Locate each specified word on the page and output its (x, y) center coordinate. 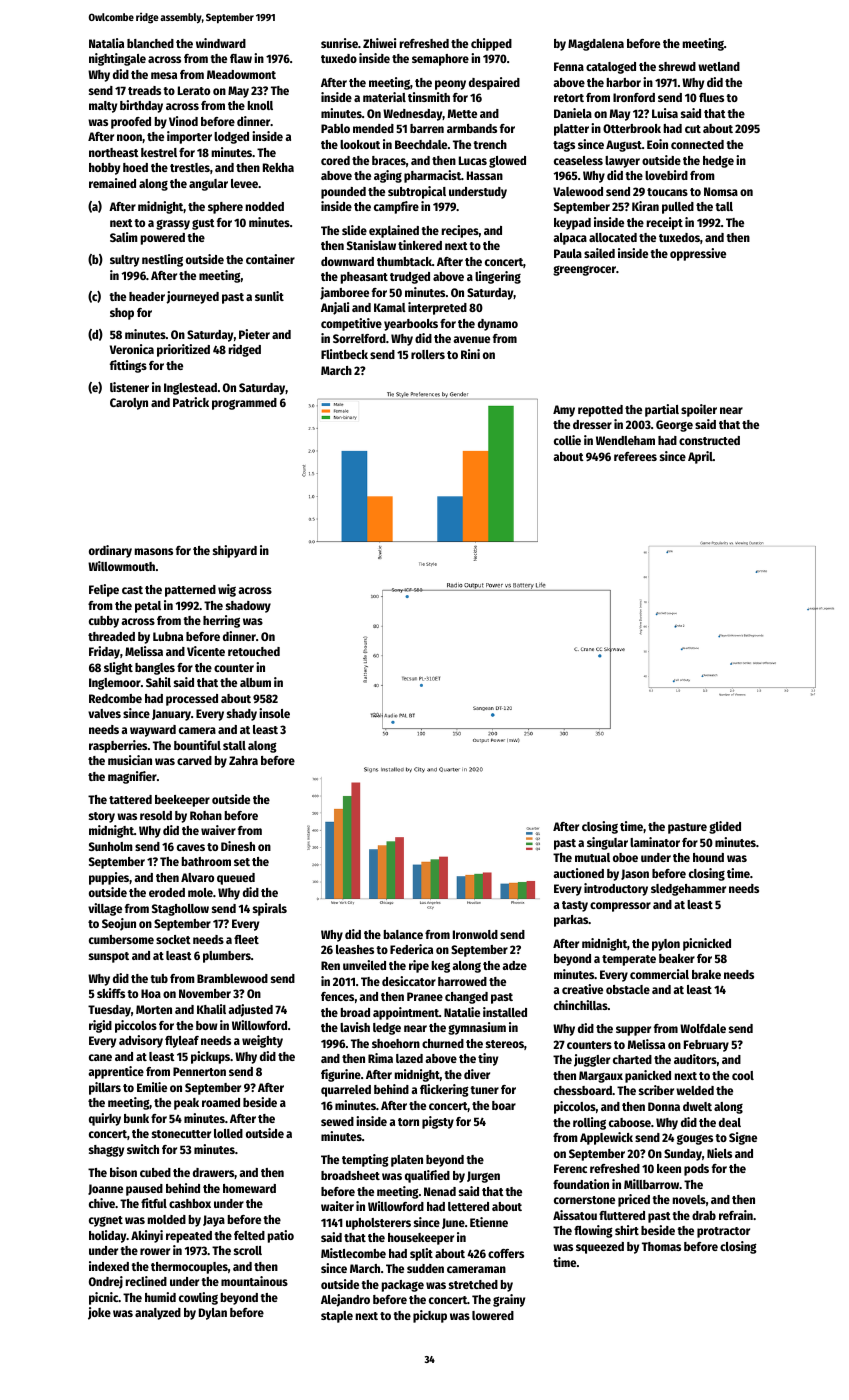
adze (514, 965)
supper (633, 1031)
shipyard (235, 551)
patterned (190, 591)
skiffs (111, 993)
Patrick (191, 402)
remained (112, 183)
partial (662, 410)
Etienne (489, 1222)
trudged (410, 278)
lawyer (622, 162)
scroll (248, 1250)
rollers (428, 354)
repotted (600, 411)
